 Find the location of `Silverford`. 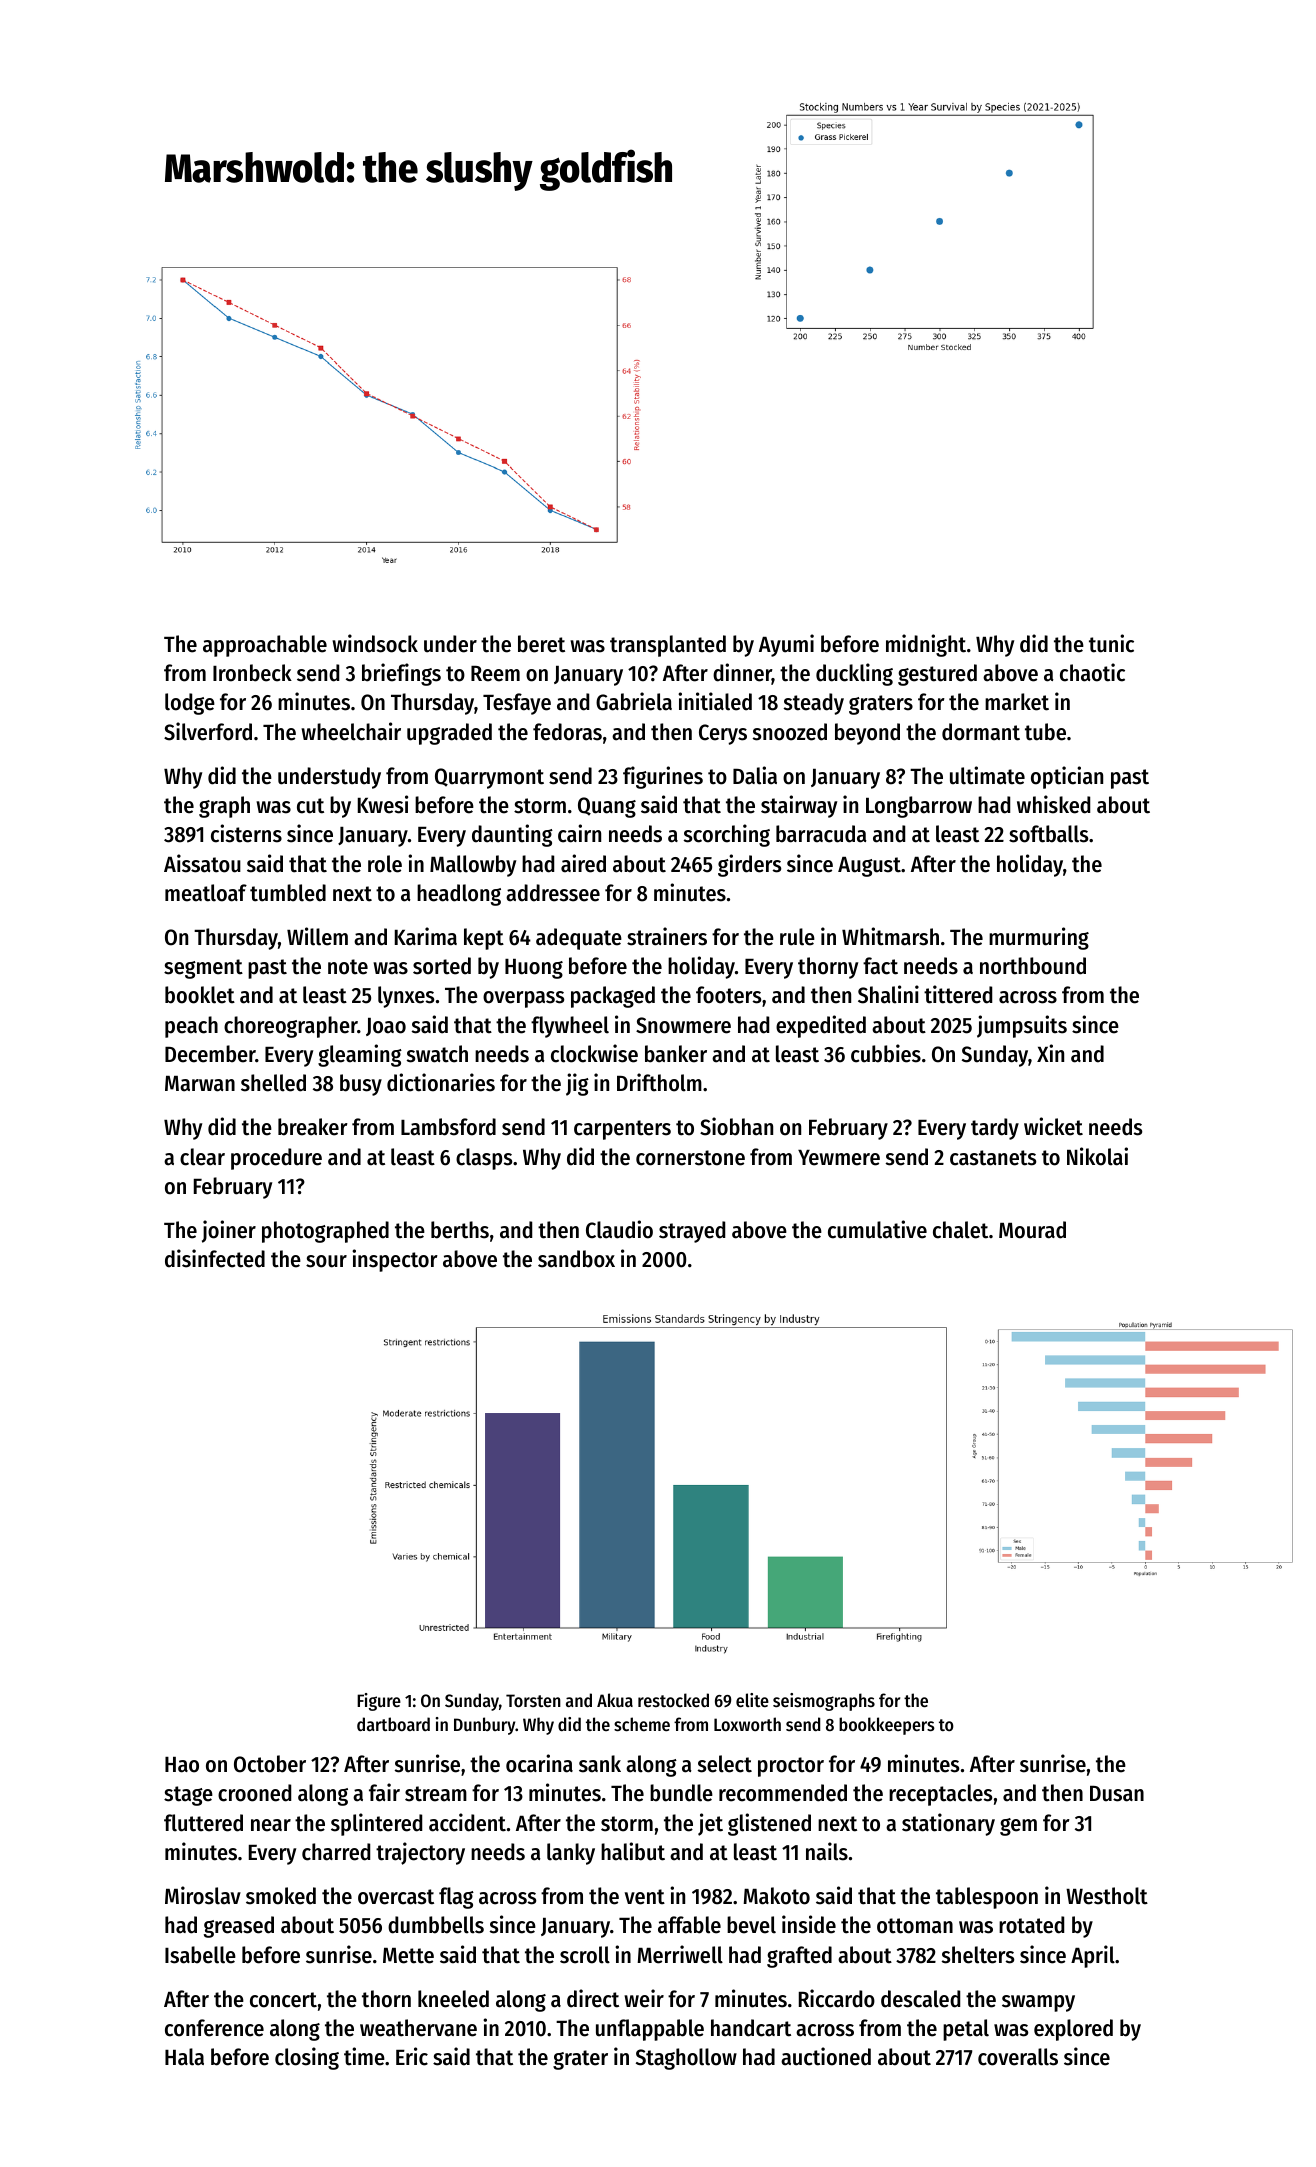

Silverford is located at coordinates (208, 731).
